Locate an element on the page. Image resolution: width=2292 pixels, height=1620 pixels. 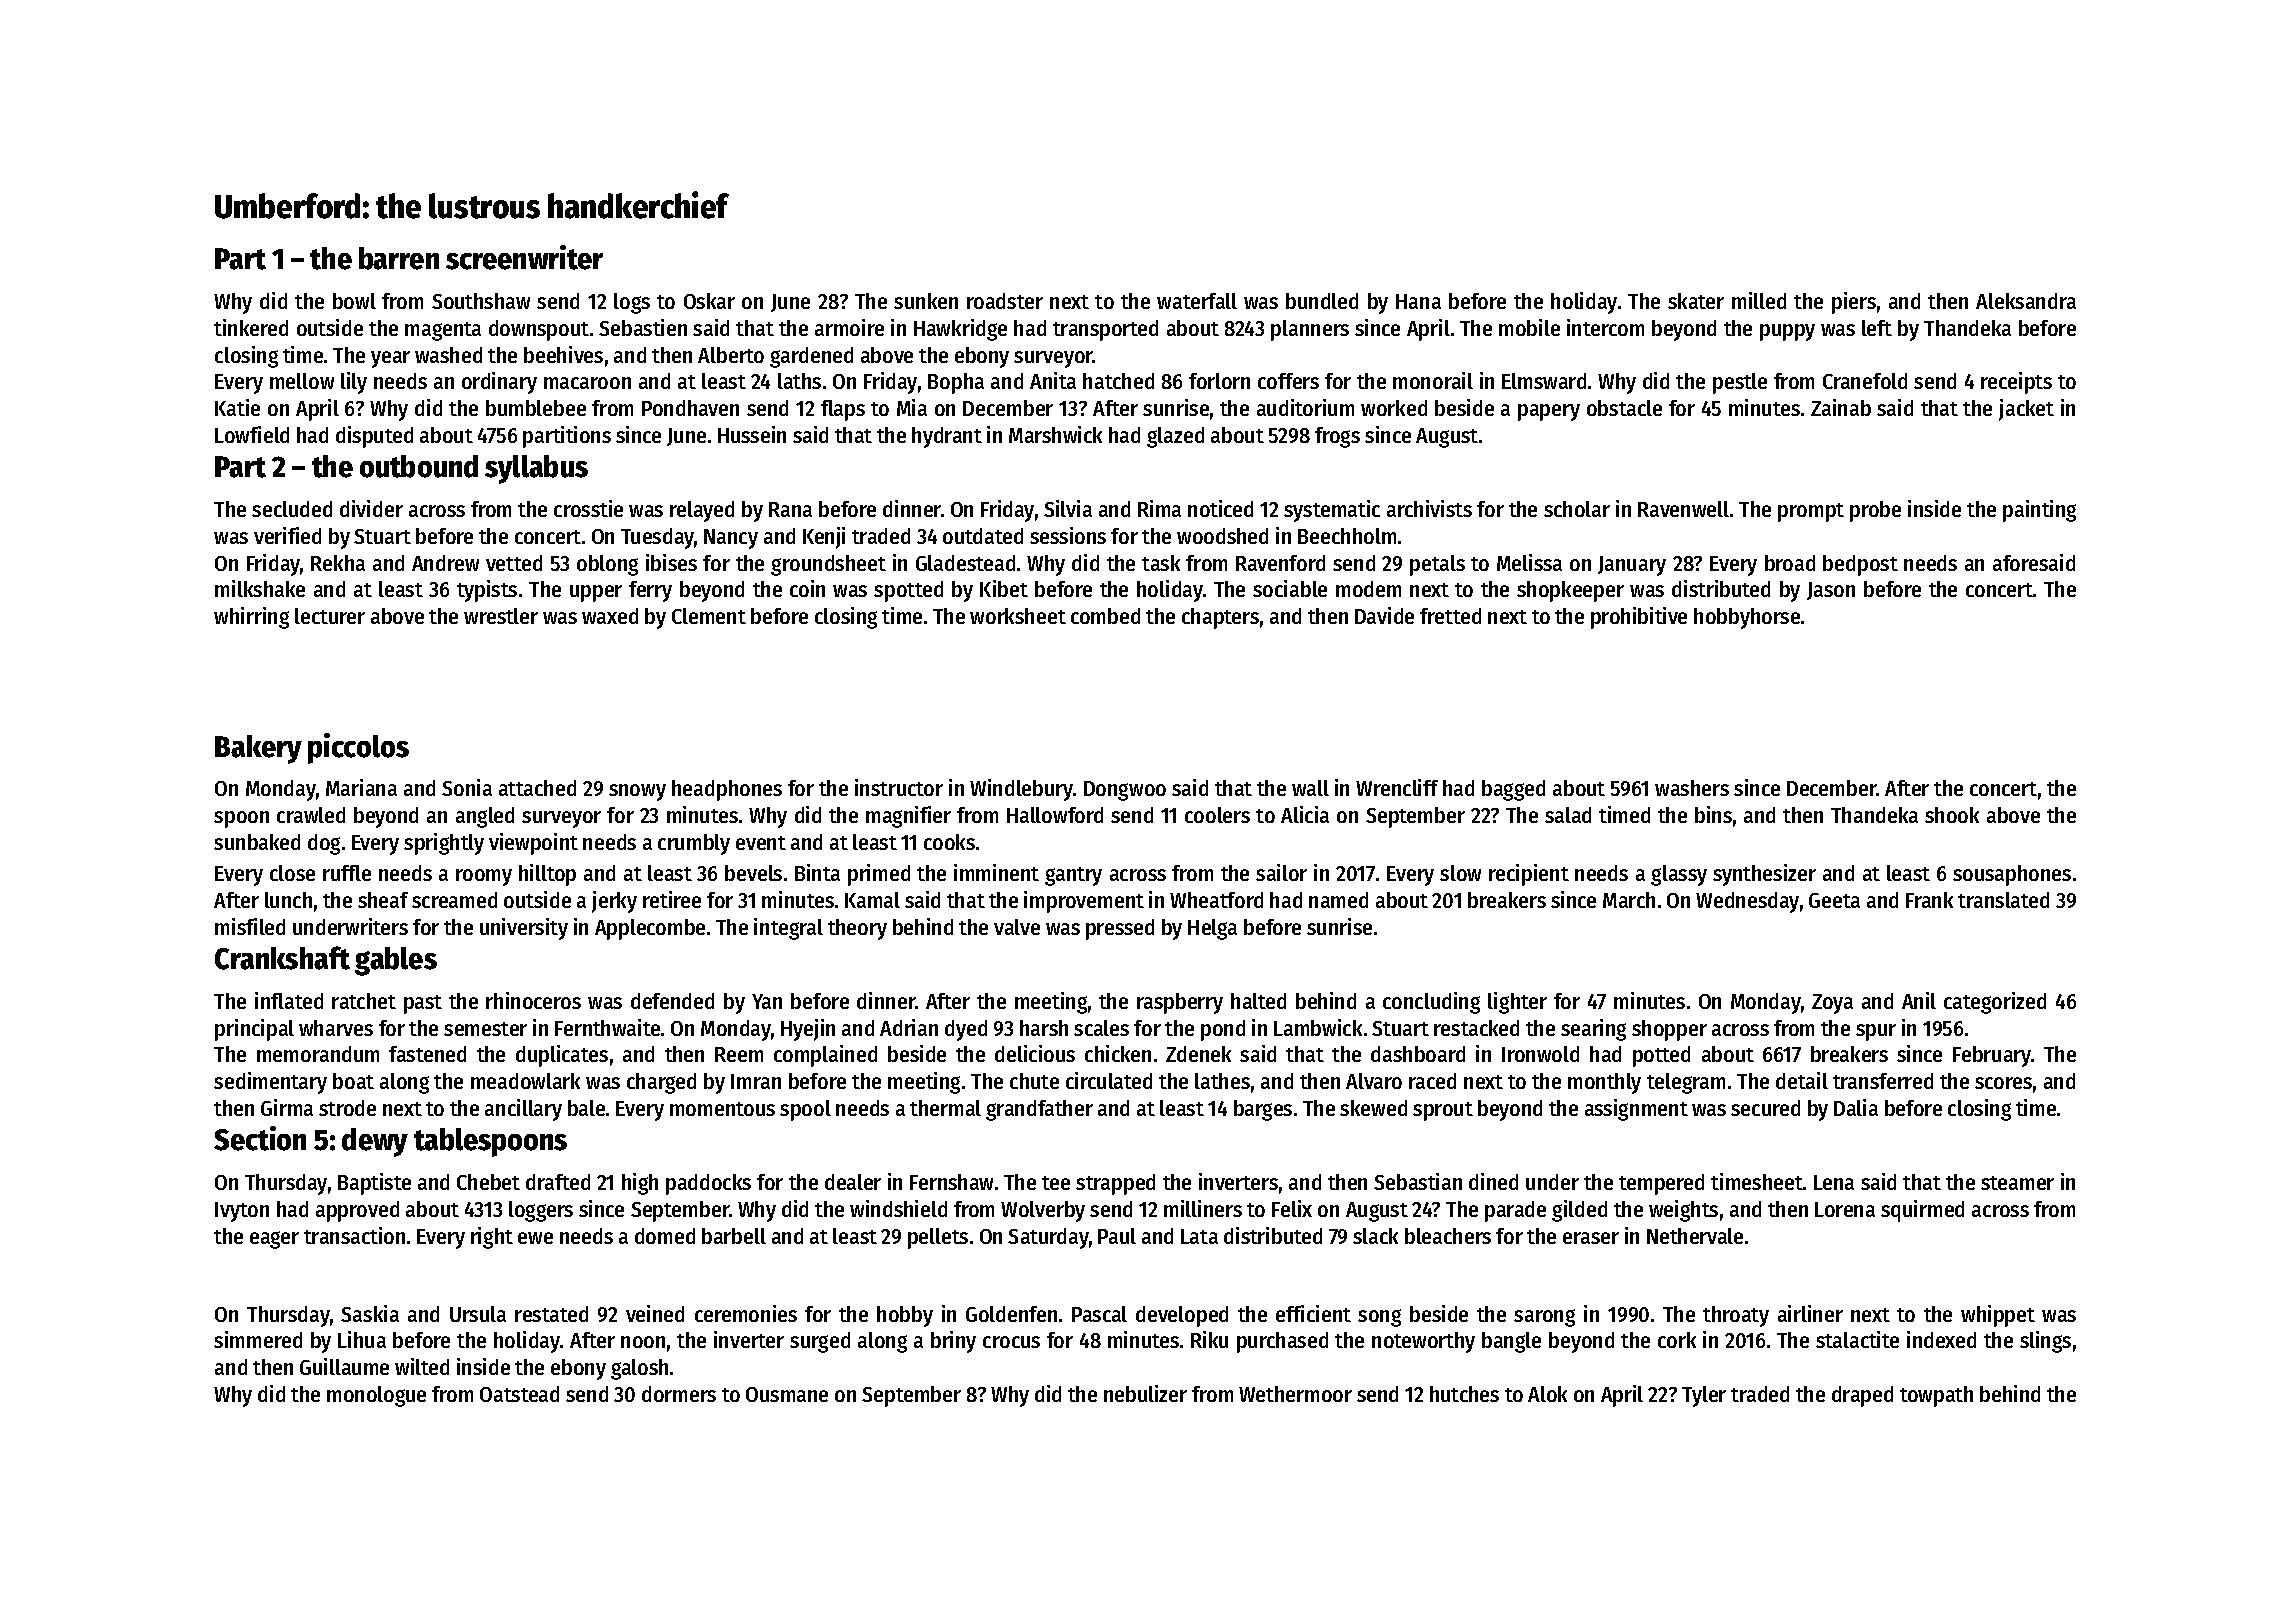
skater is located at coordinates (1696, 301).
